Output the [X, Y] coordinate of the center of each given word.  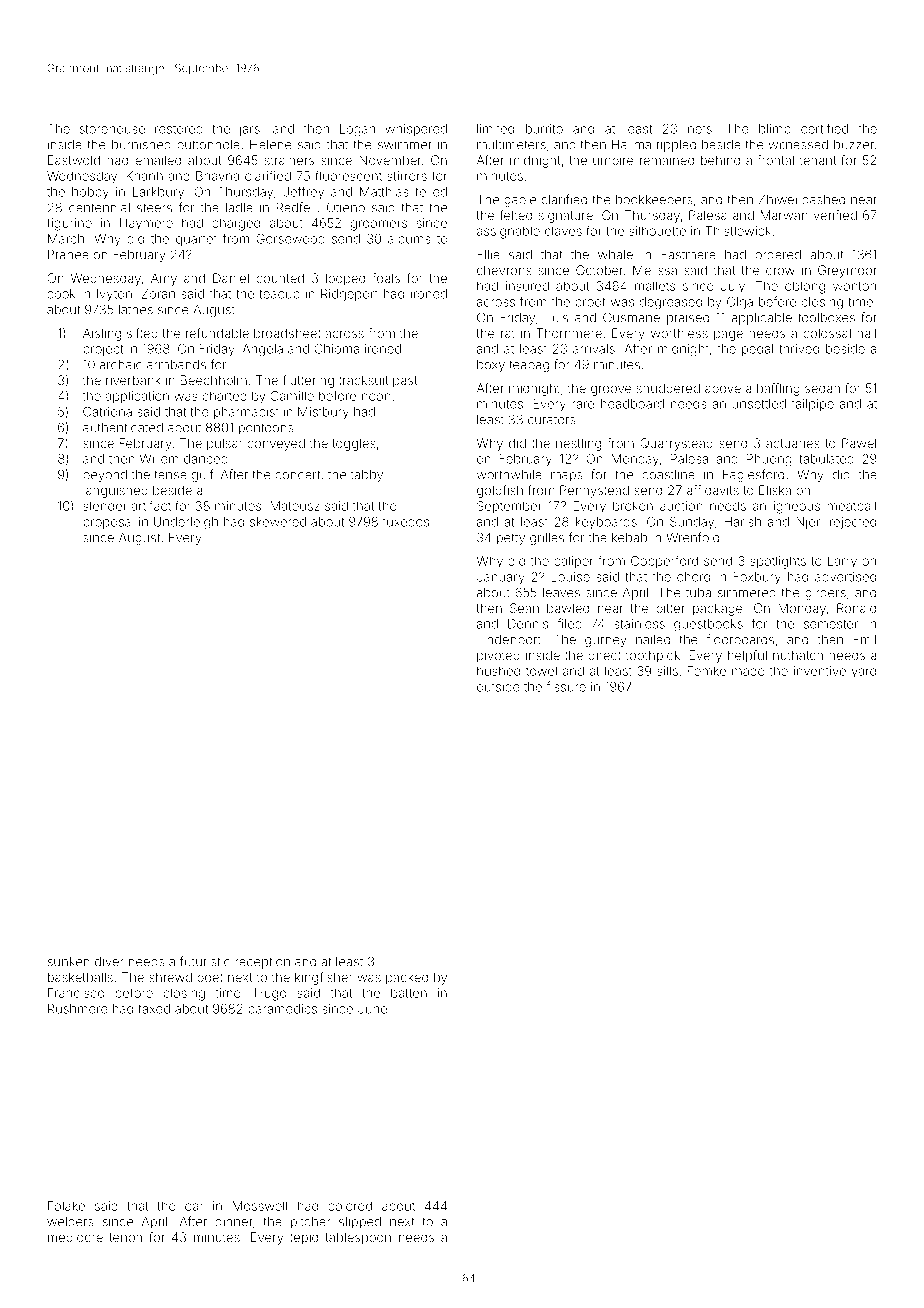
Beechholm [213, 380]
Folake [66, 1206]
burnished [141, 145]
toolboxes [826, 318]
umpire [613, 161]
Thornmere [569, 333]
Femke [707, 671]
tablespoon [358, 1238]
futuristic [205, 961]
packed [407, 978]
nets [700, 129]
